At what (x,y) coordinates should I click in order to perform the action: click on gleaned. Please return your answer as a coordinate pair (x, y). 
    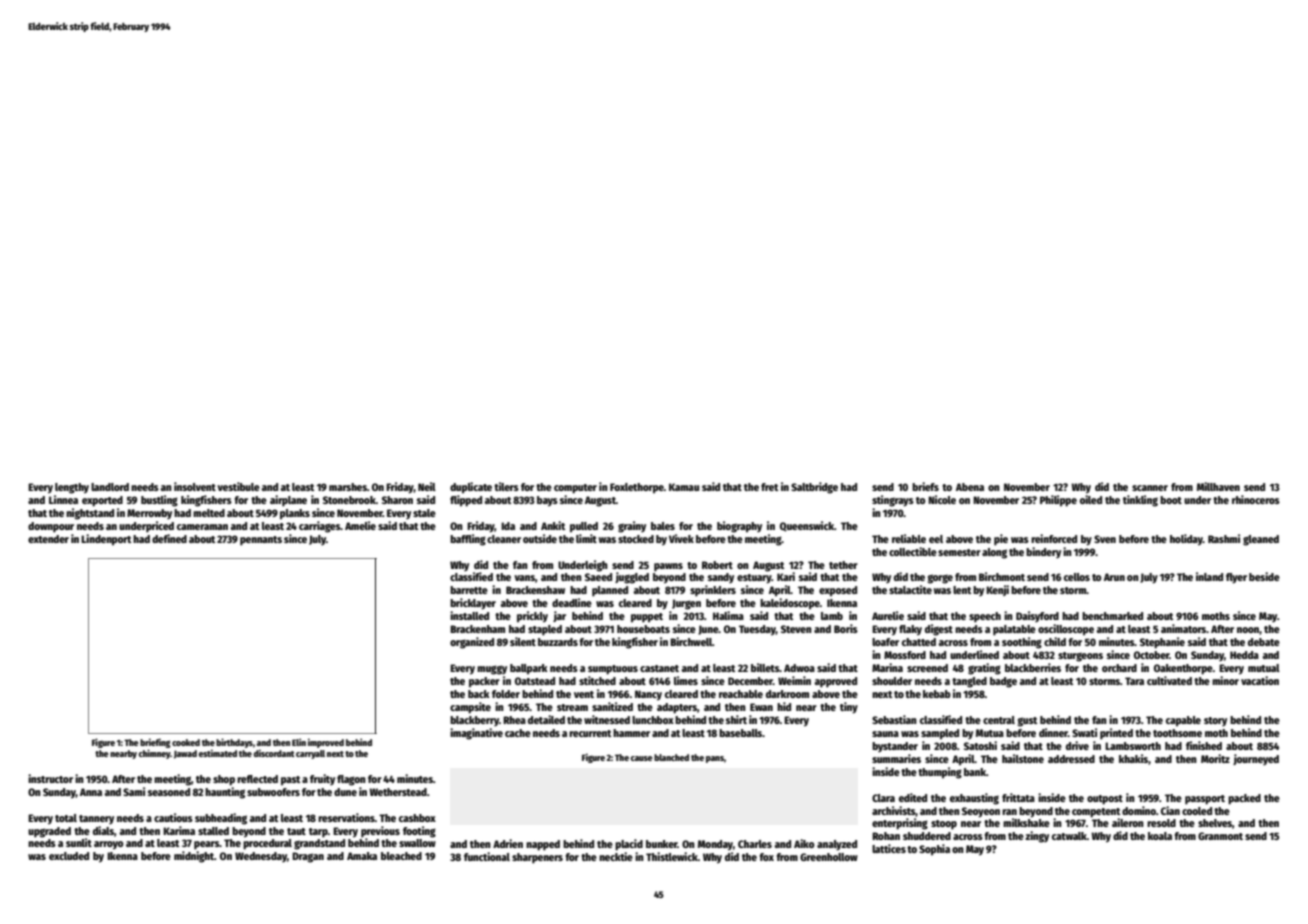
    Looking at the image, I should click on (1261, 540).
